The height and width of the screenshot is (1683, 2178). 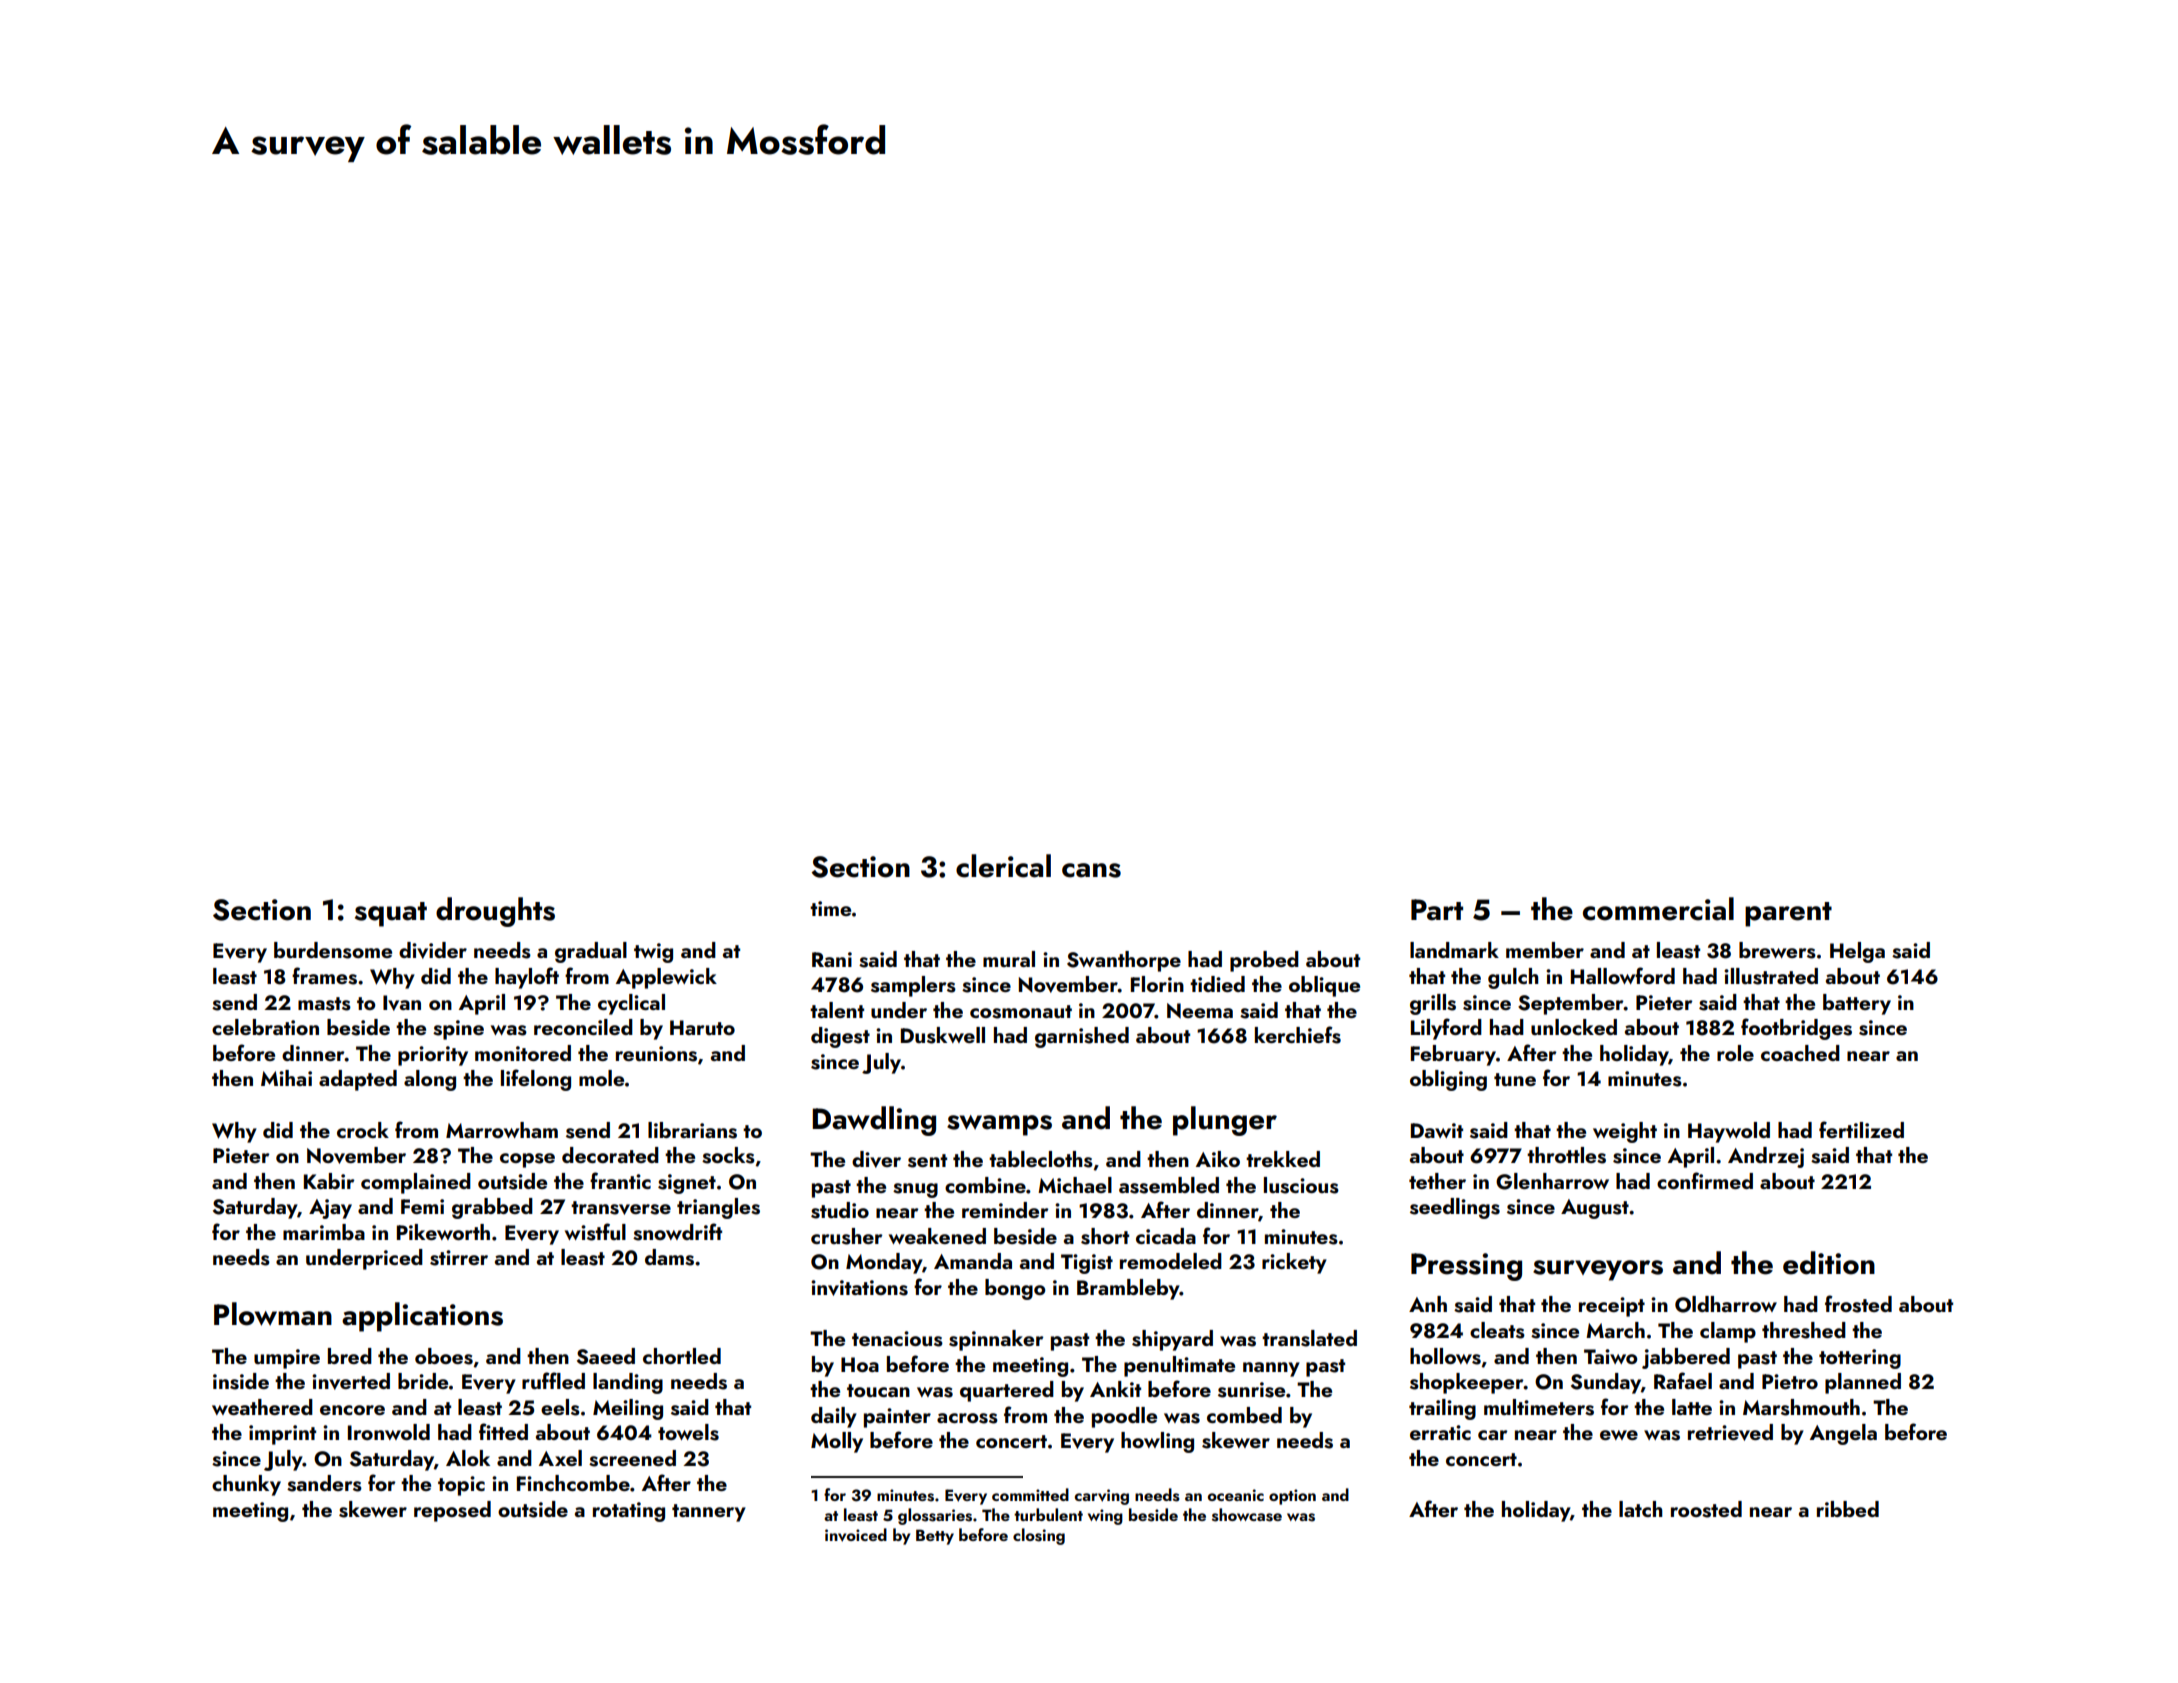 What do you see at coordinates (444, 1356) in the screenshot?
I see `oboes` at bounding box center [444, 1356].
